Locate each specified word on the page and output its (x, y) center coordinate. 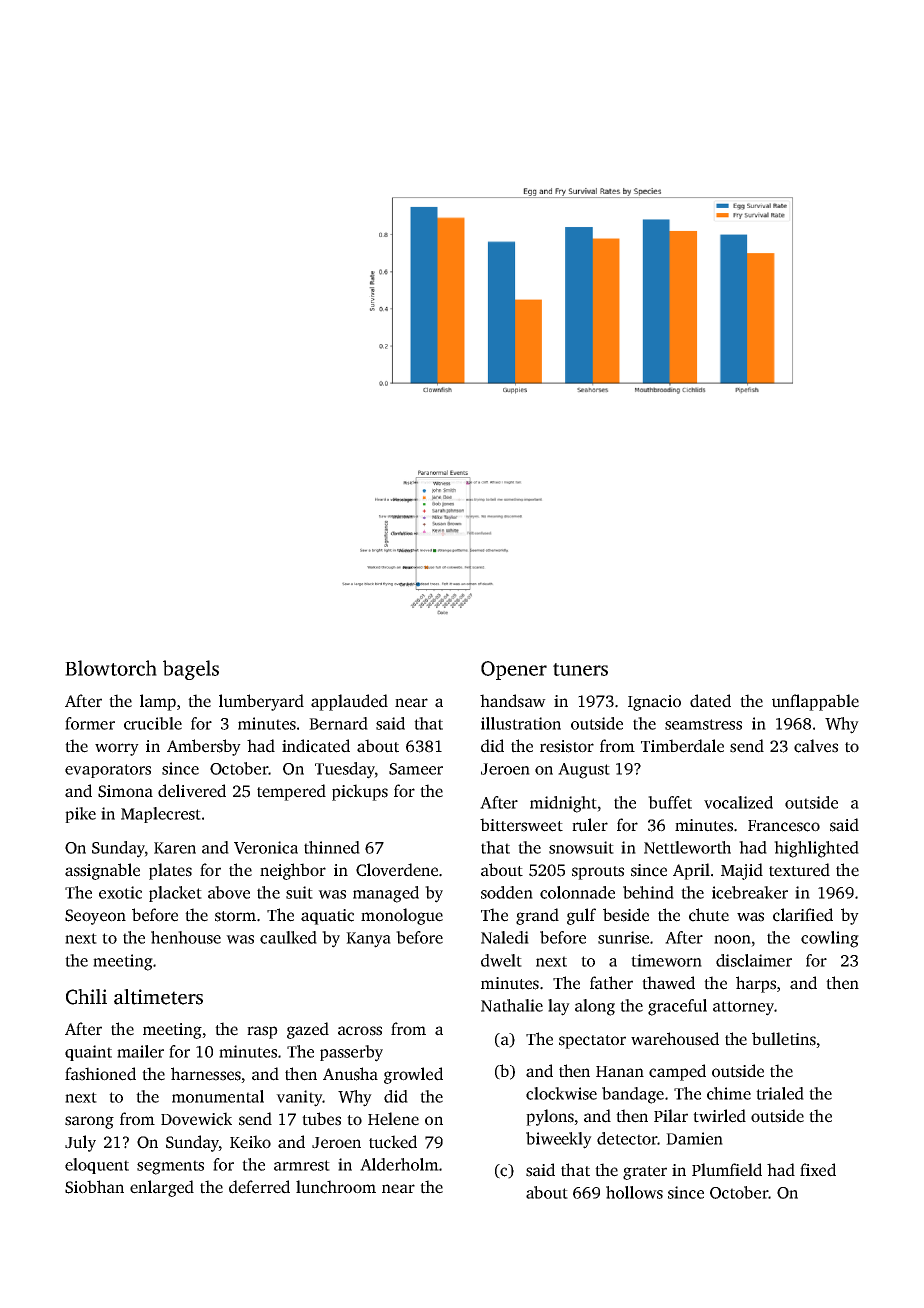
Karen (175, 848)
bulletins (784, 1039)
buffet (670, 802)
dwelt (501, 960)
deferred (259, 1187)
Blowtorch (111, 668)
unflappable (815, 702)
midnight (563, 804)
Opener (514, 670)
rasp (262, 1032)
